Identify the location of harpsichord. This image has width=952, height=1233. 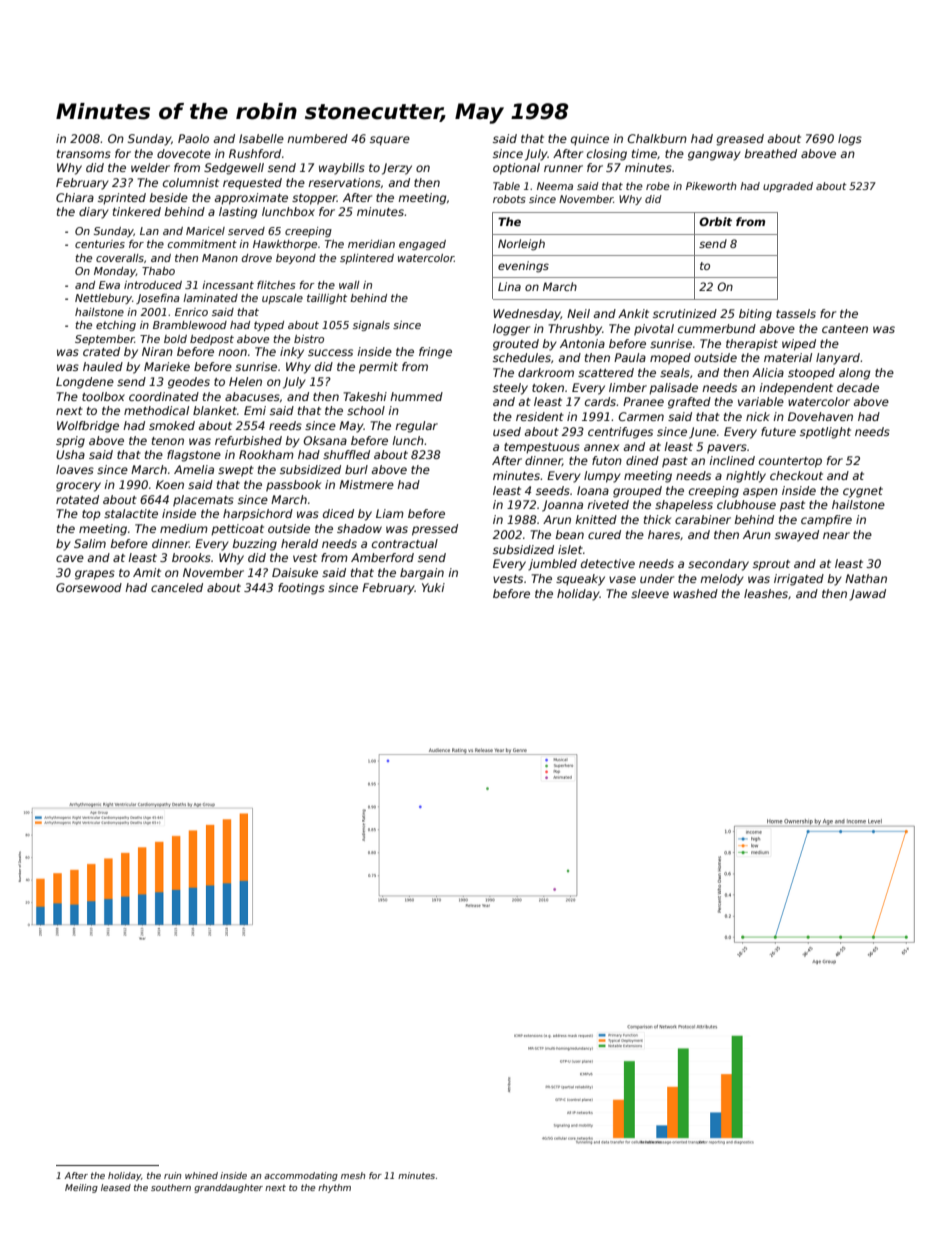
(258, 515).
